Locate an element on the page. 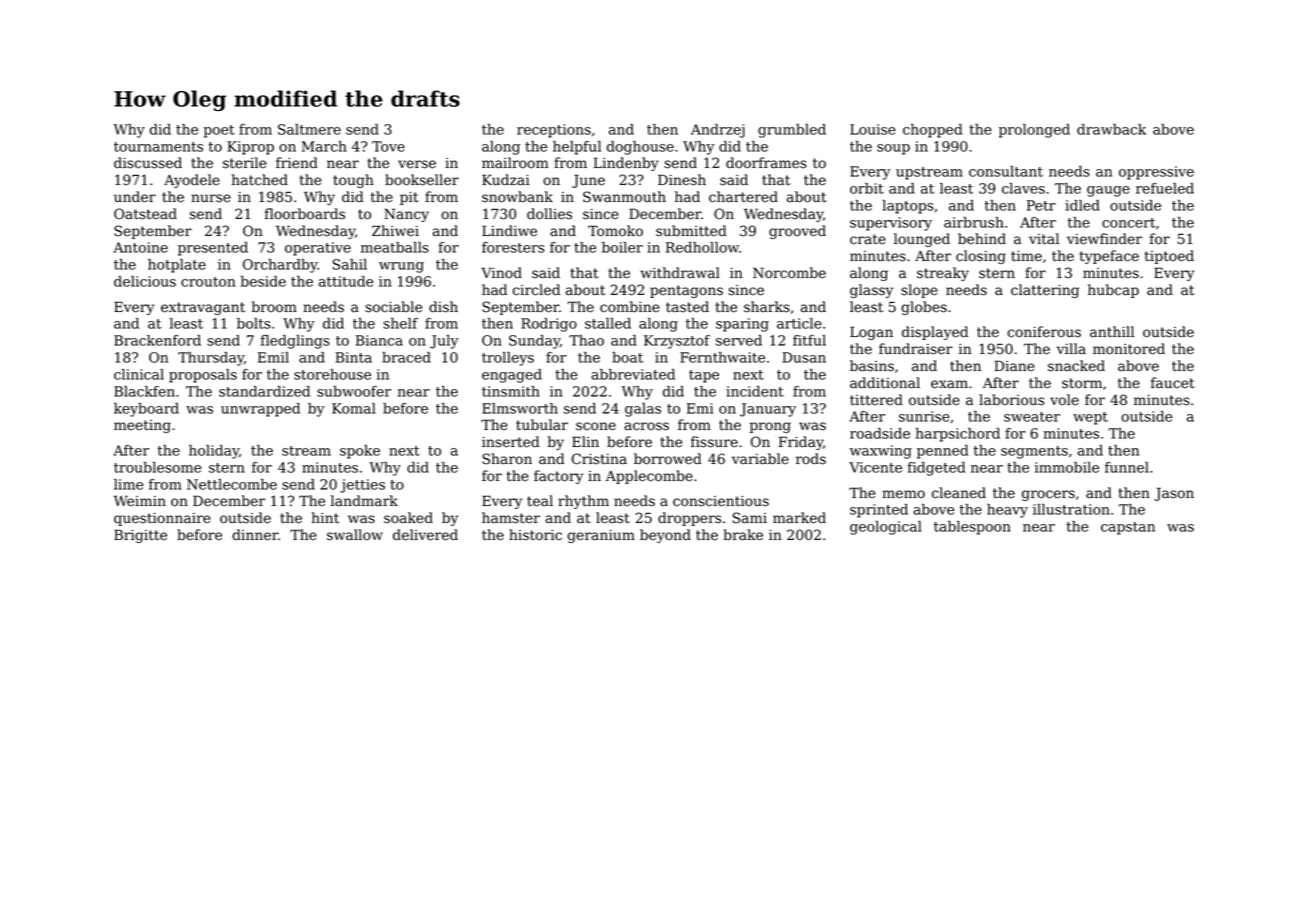 The image size is (1308, 924). oppressive is located at coordinates (1156, 173).
